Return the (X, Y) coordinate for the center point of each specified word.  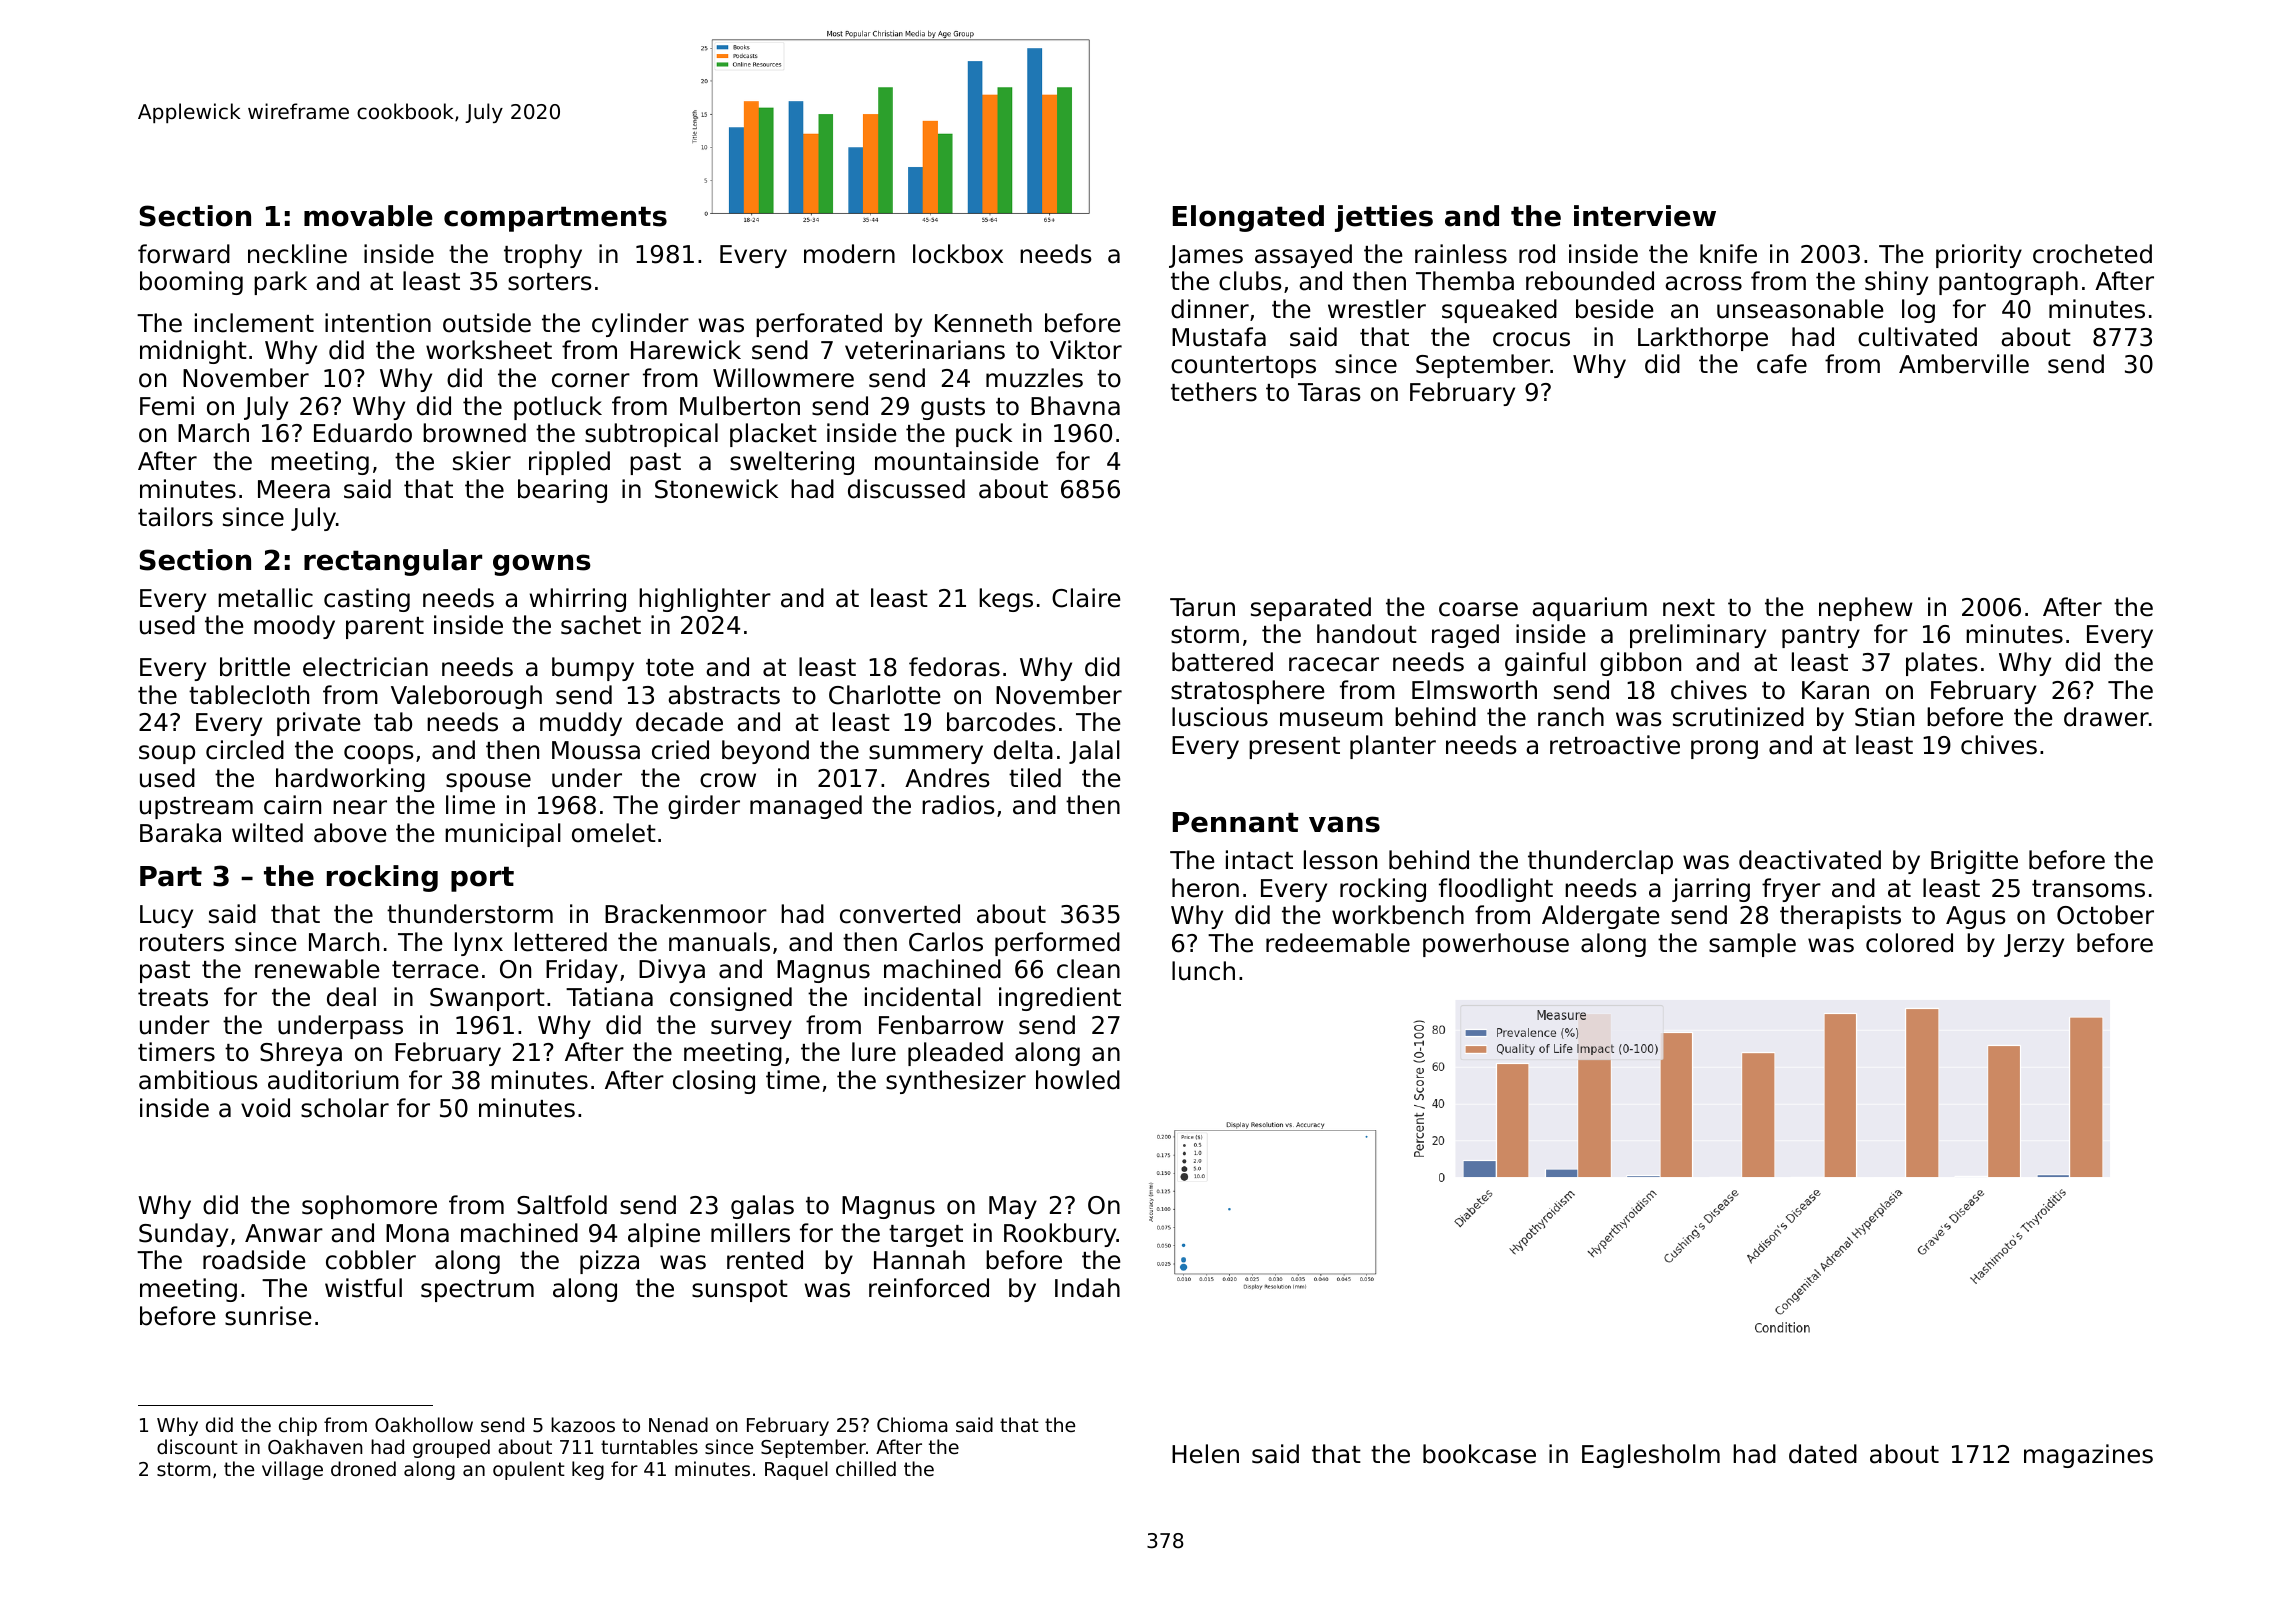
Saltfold (562, 1205)
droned (363, 1468)
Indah (1087, 1288)
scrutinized (1738, 717)
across (1704, 283)
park (280, 283)
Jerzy (2034, 945)
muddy (581, 724)
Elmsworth (1474, 690)
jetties (1384, 218)
